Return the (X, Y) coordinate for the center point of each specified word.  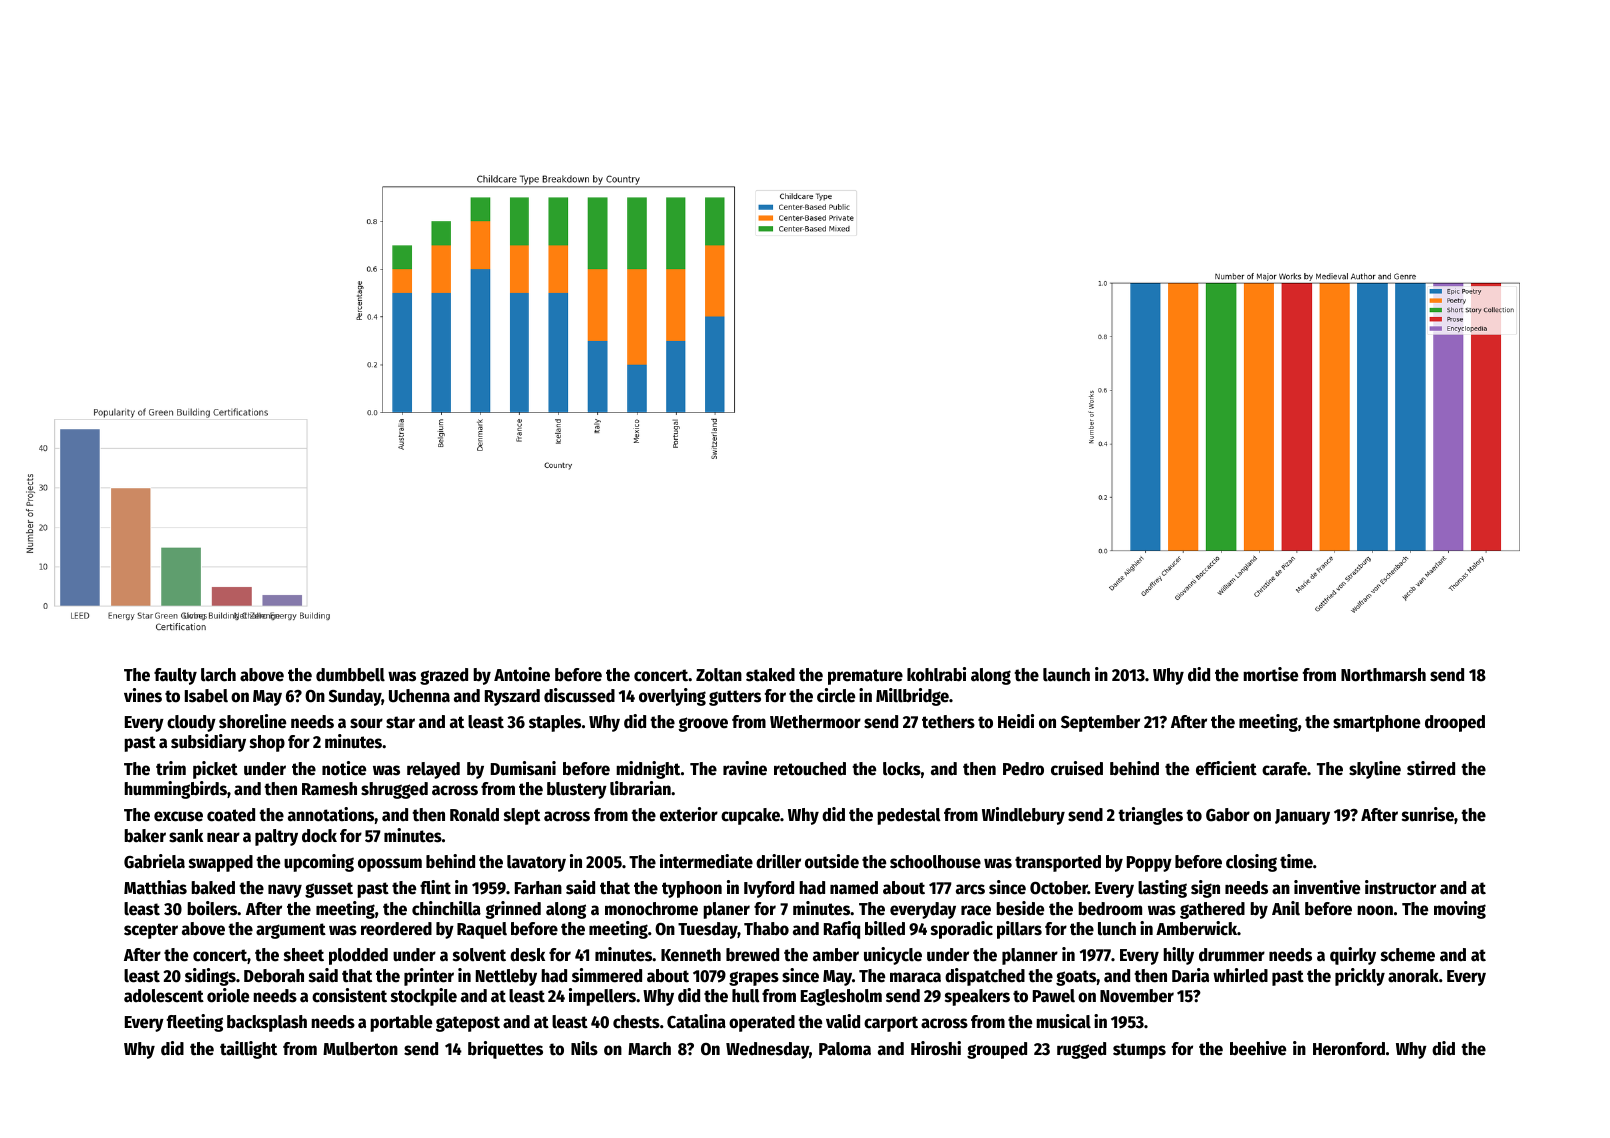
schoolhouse (935, 862)
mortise (1270, 674)
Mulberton (360, 1049)
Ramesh (329, 789)
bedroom (1110, 909)
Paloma (845, 1049)
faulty (175, 676)
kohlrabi (936, 674)
